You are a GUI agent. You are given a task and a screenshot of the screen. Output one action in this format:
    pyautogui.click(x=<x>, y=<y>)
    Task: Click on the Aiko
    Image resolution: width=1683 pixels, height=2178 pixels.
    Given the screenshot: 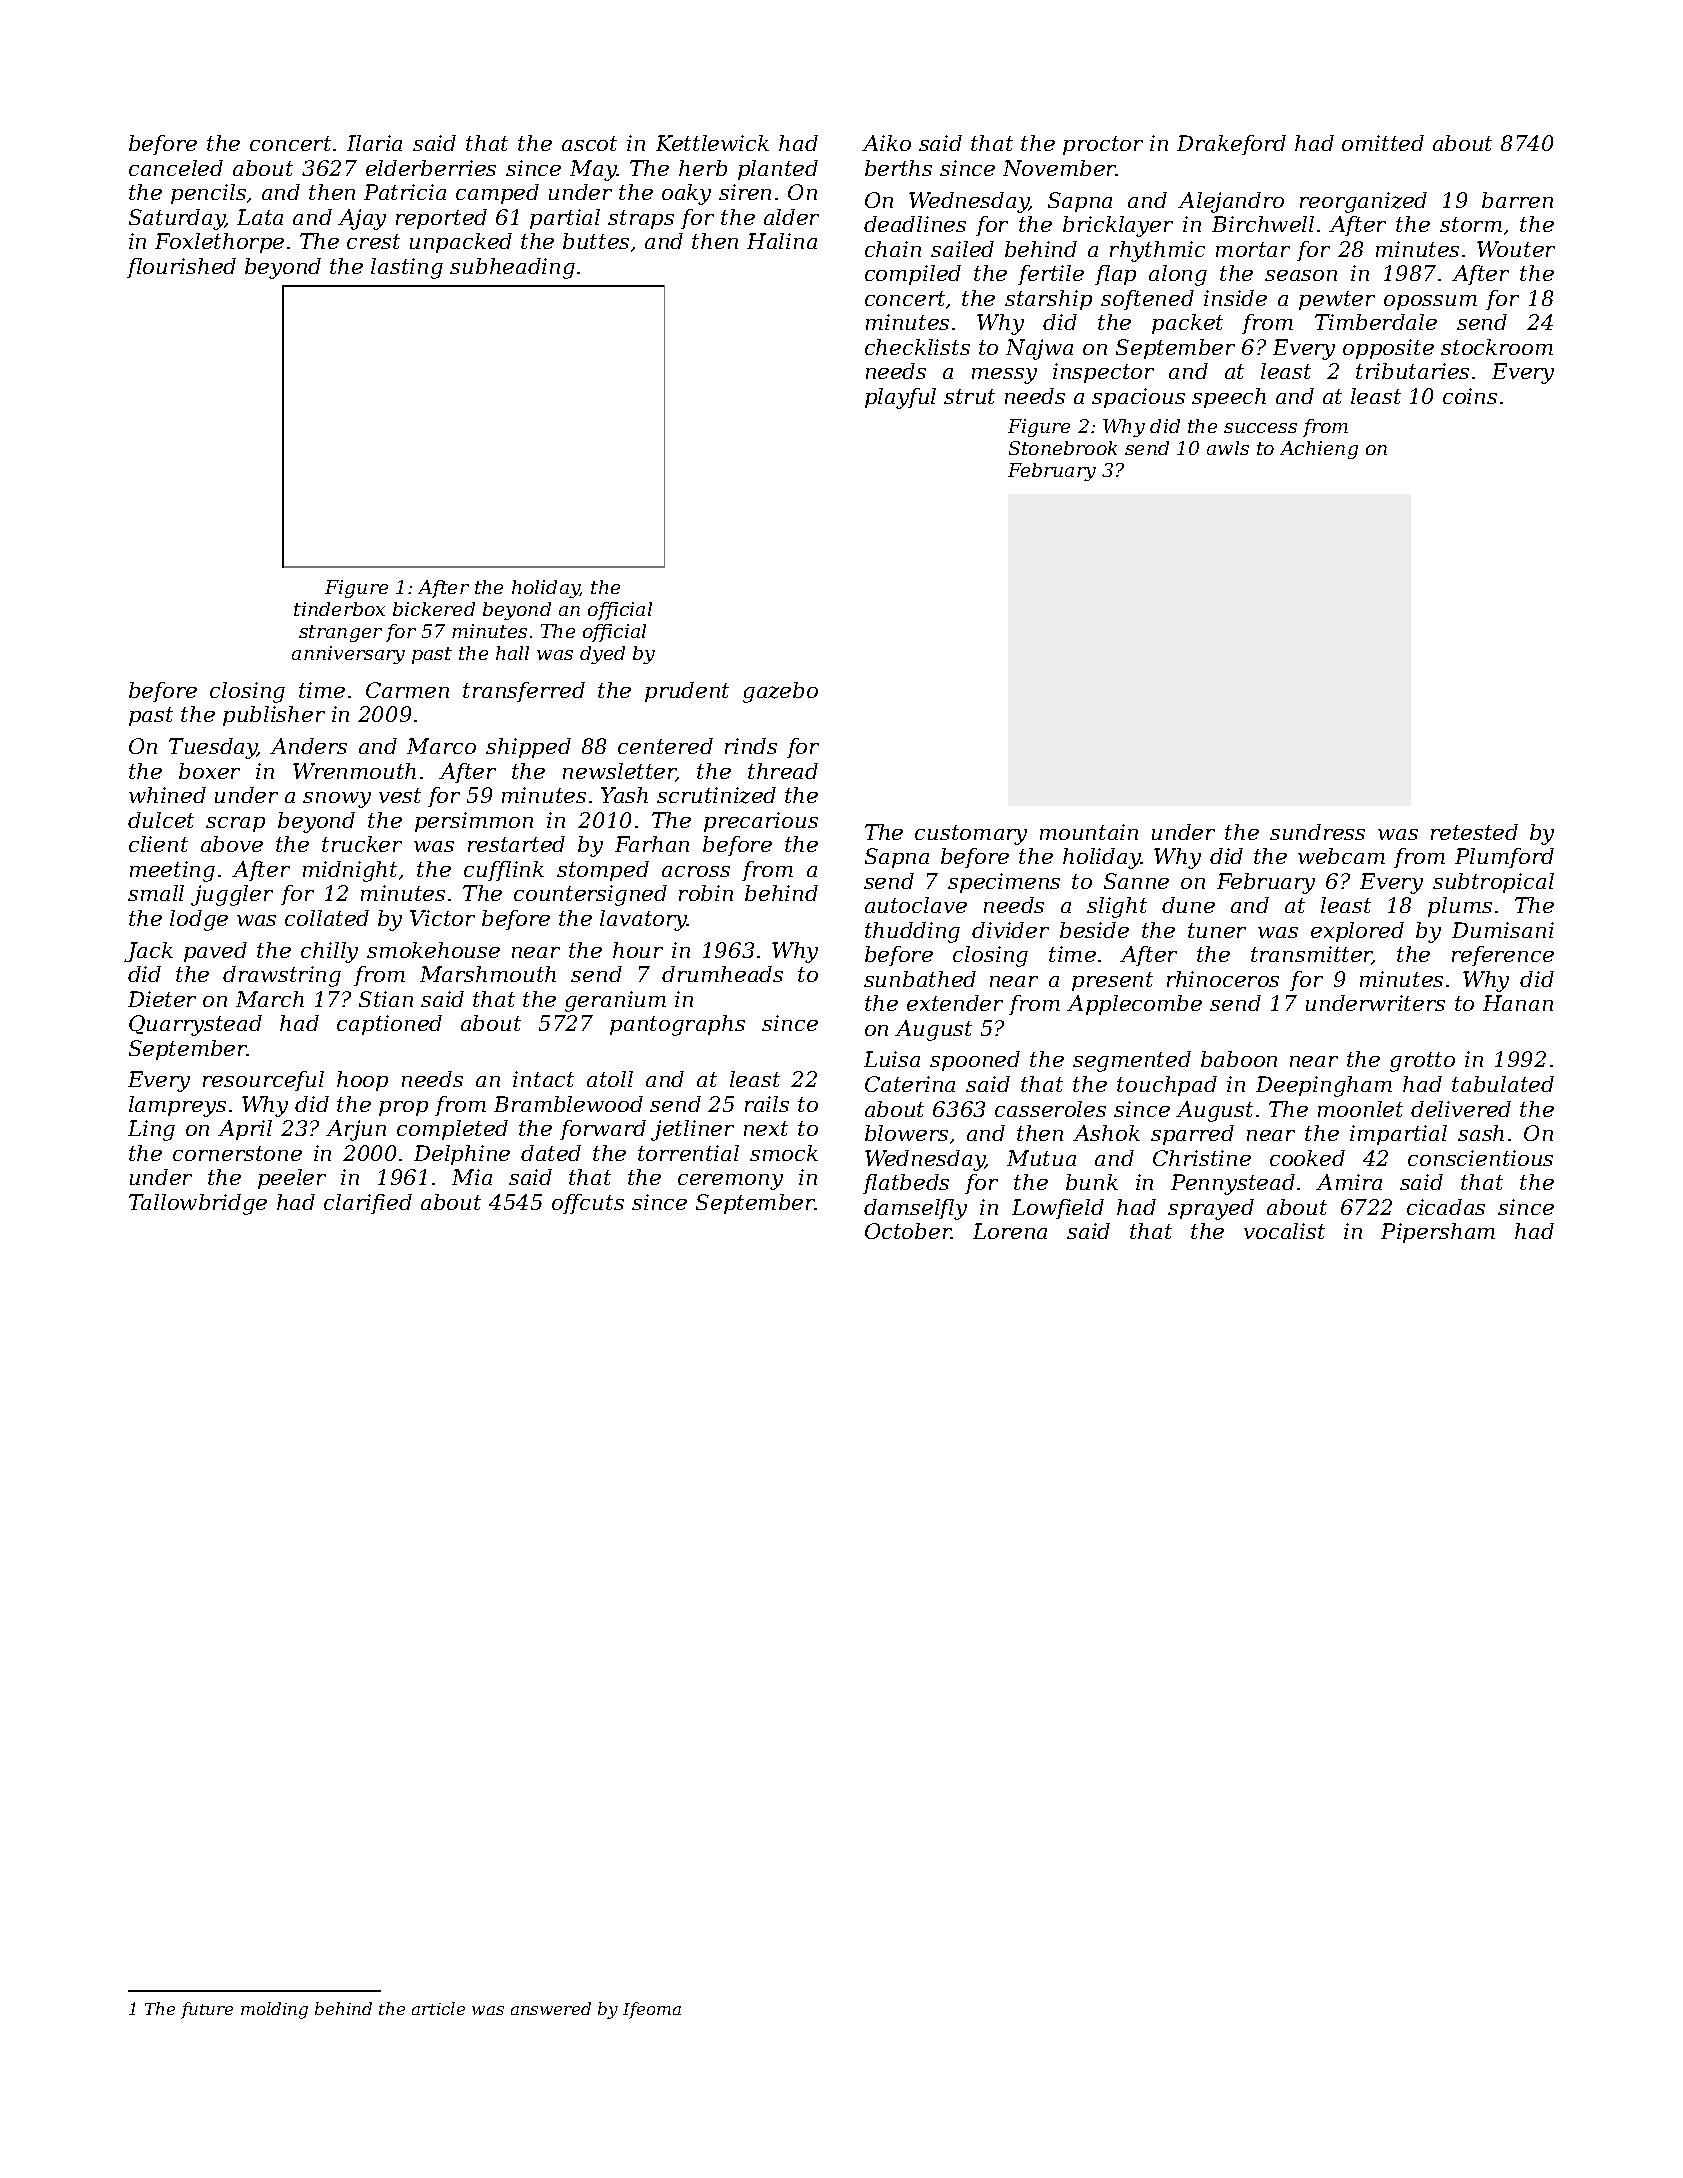 What is the action you would take?
    pyautogui.click(x=886, y=143)
